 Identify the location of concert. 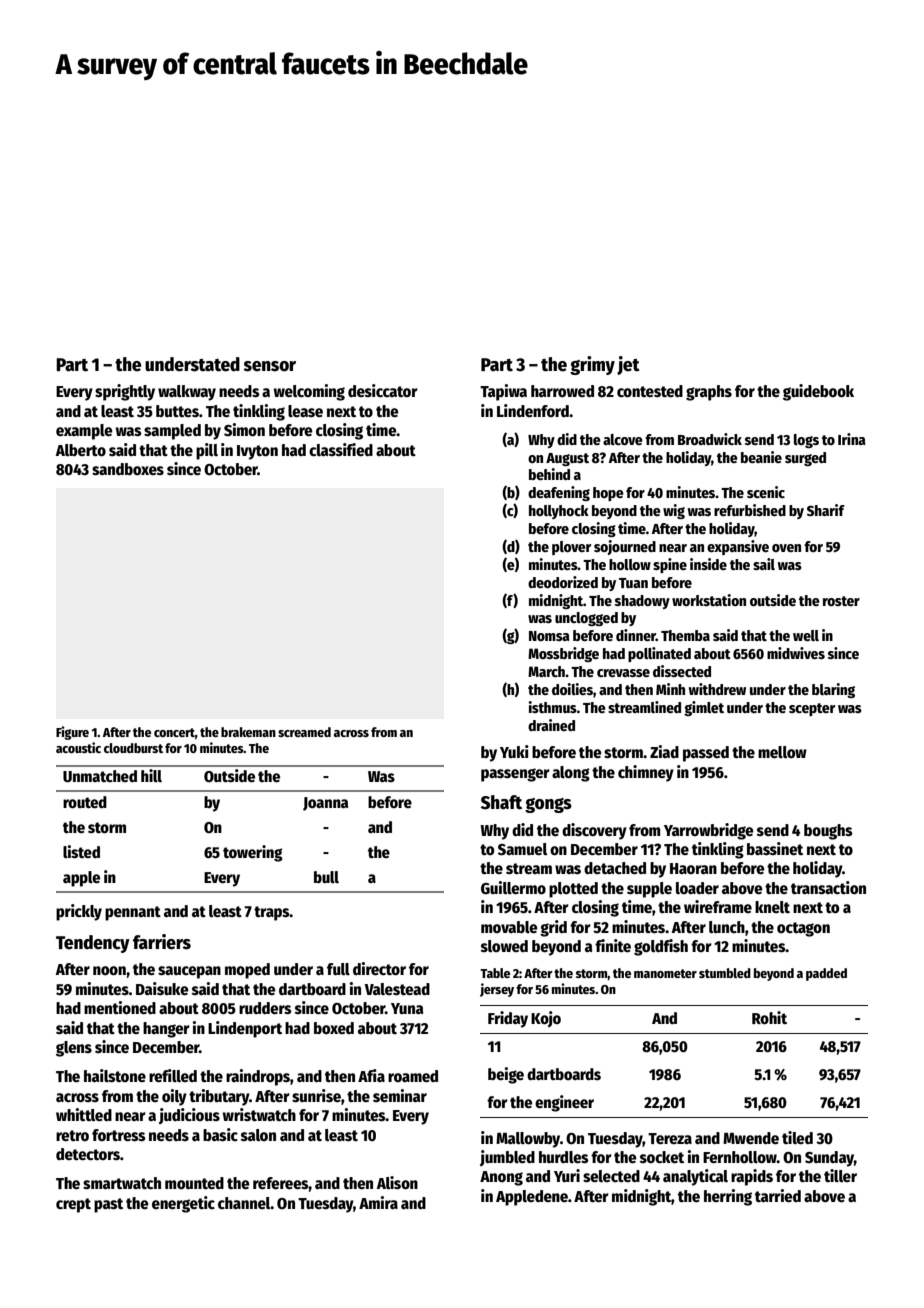
(174, 732).
